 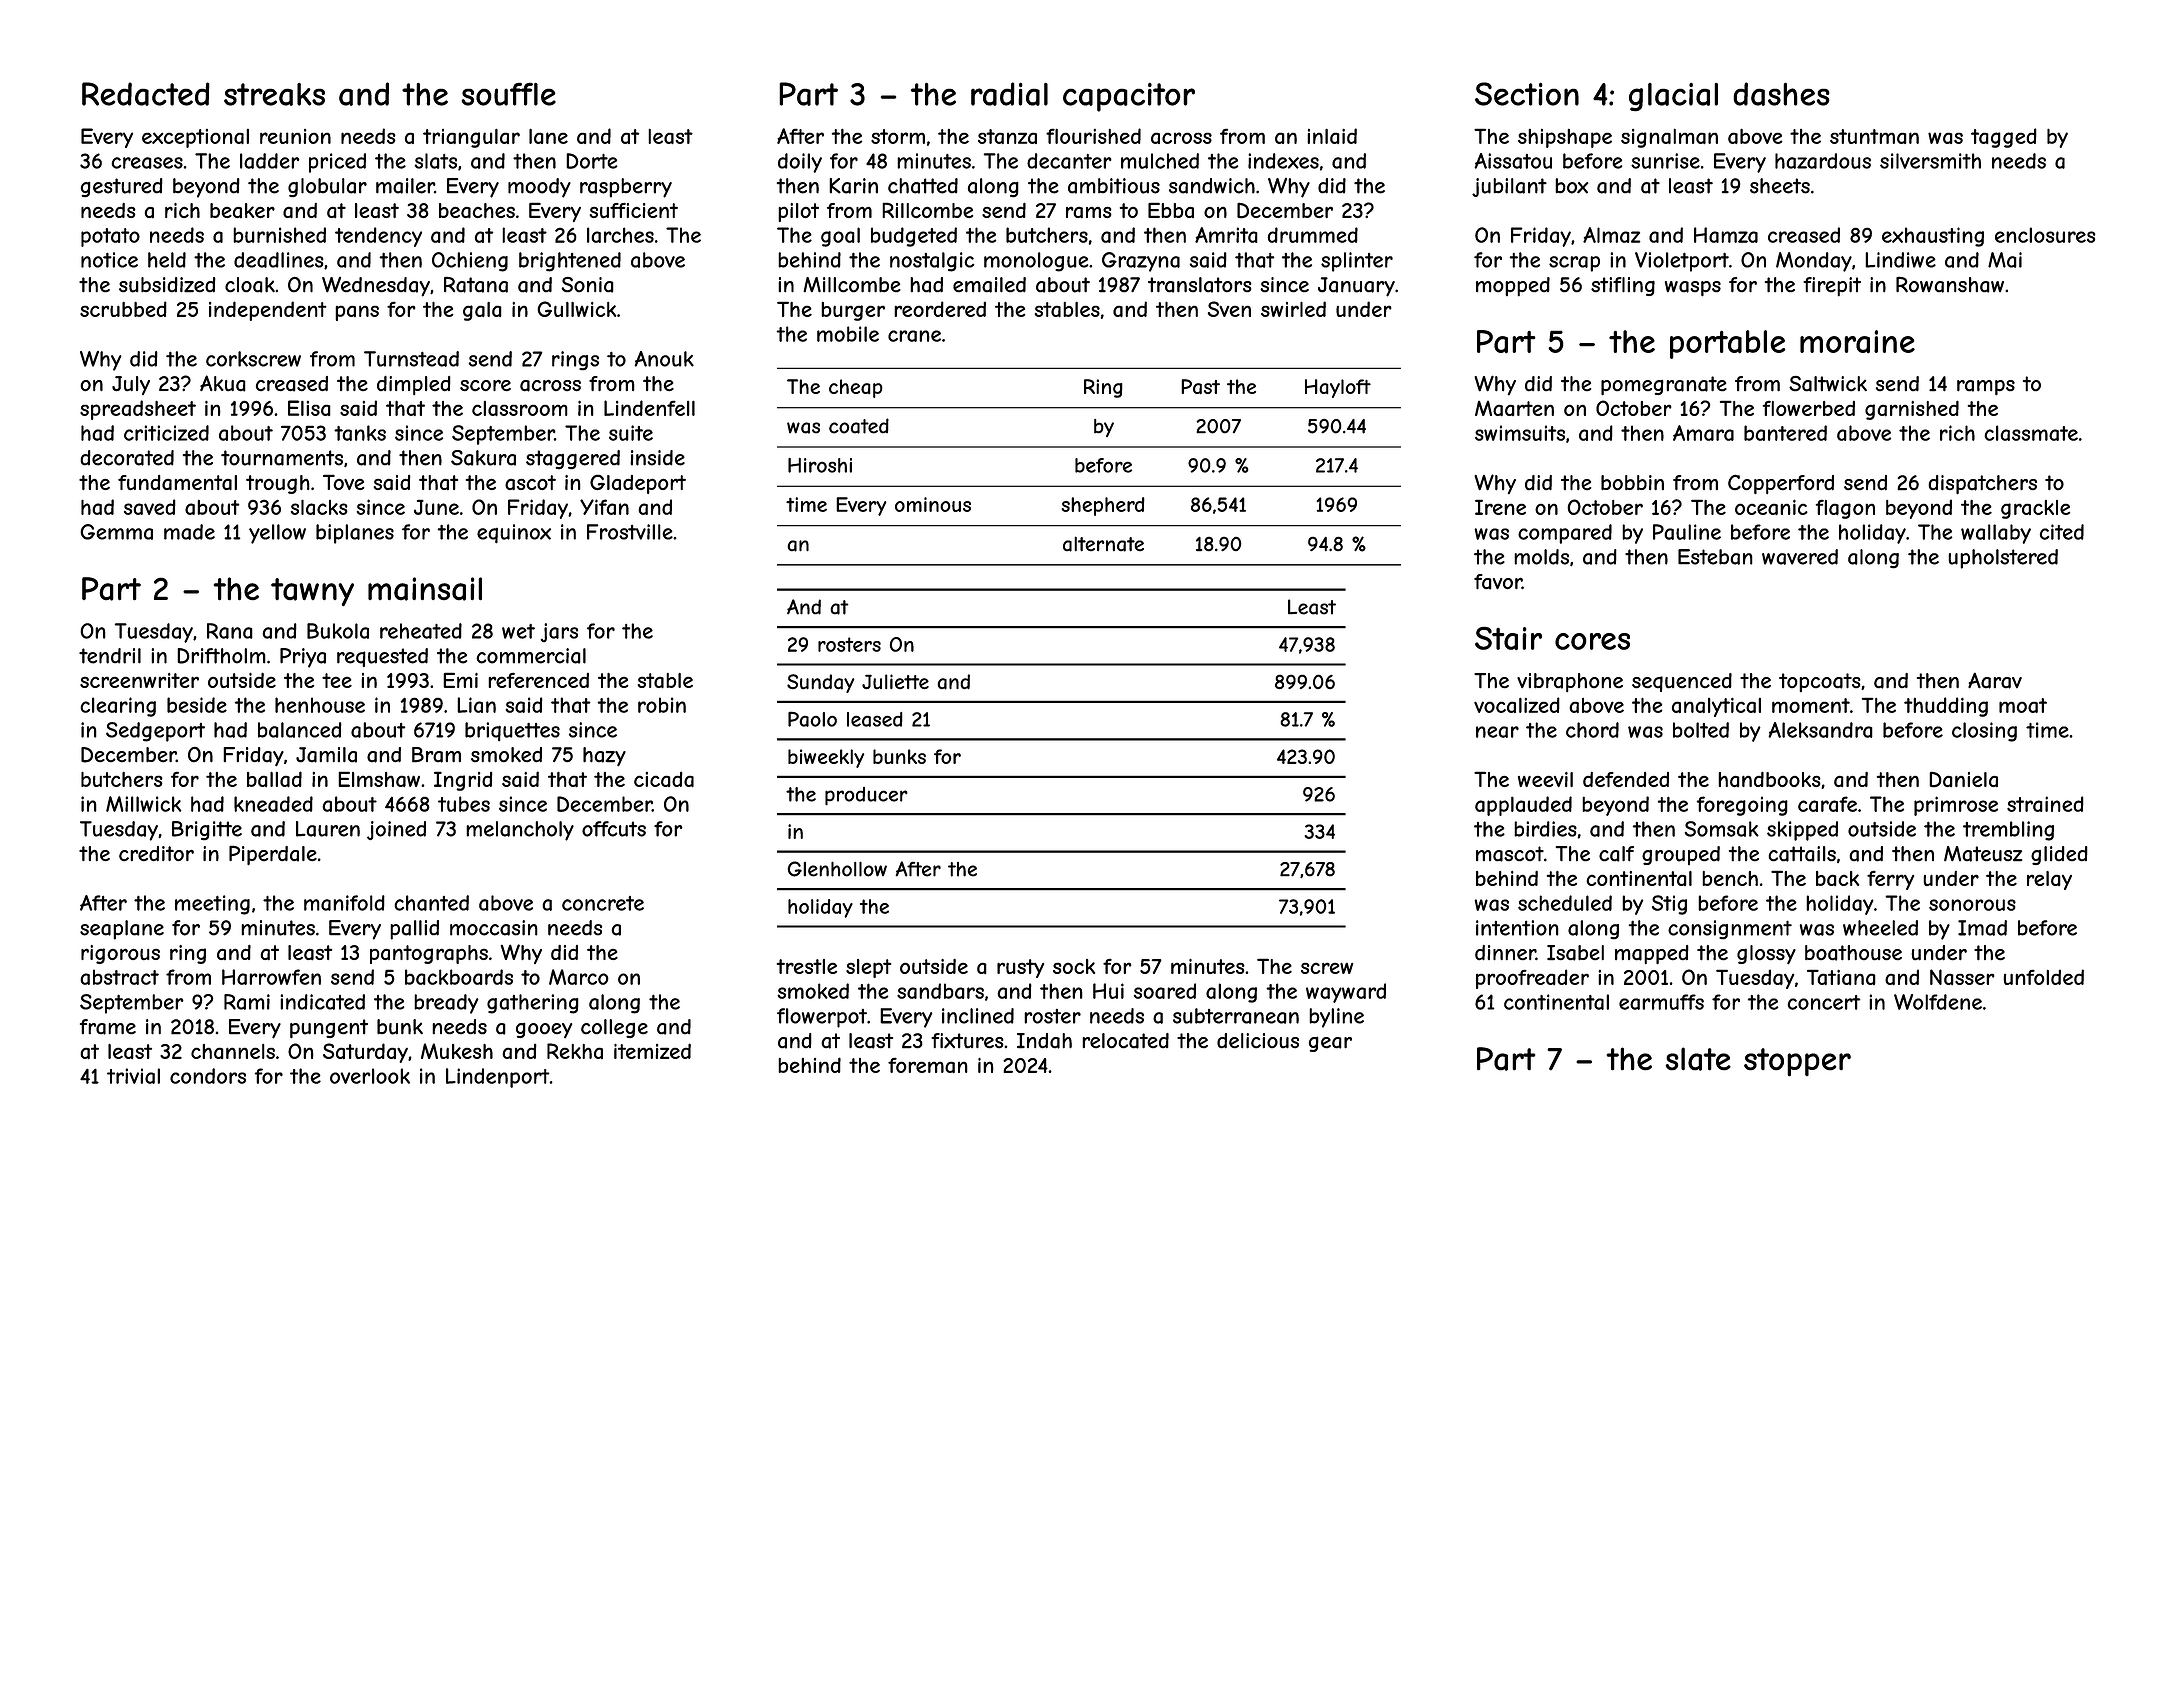 What do you see at coordinates (274, 94) in the document?
I see `streaks` at bounding box center [274, 94].
